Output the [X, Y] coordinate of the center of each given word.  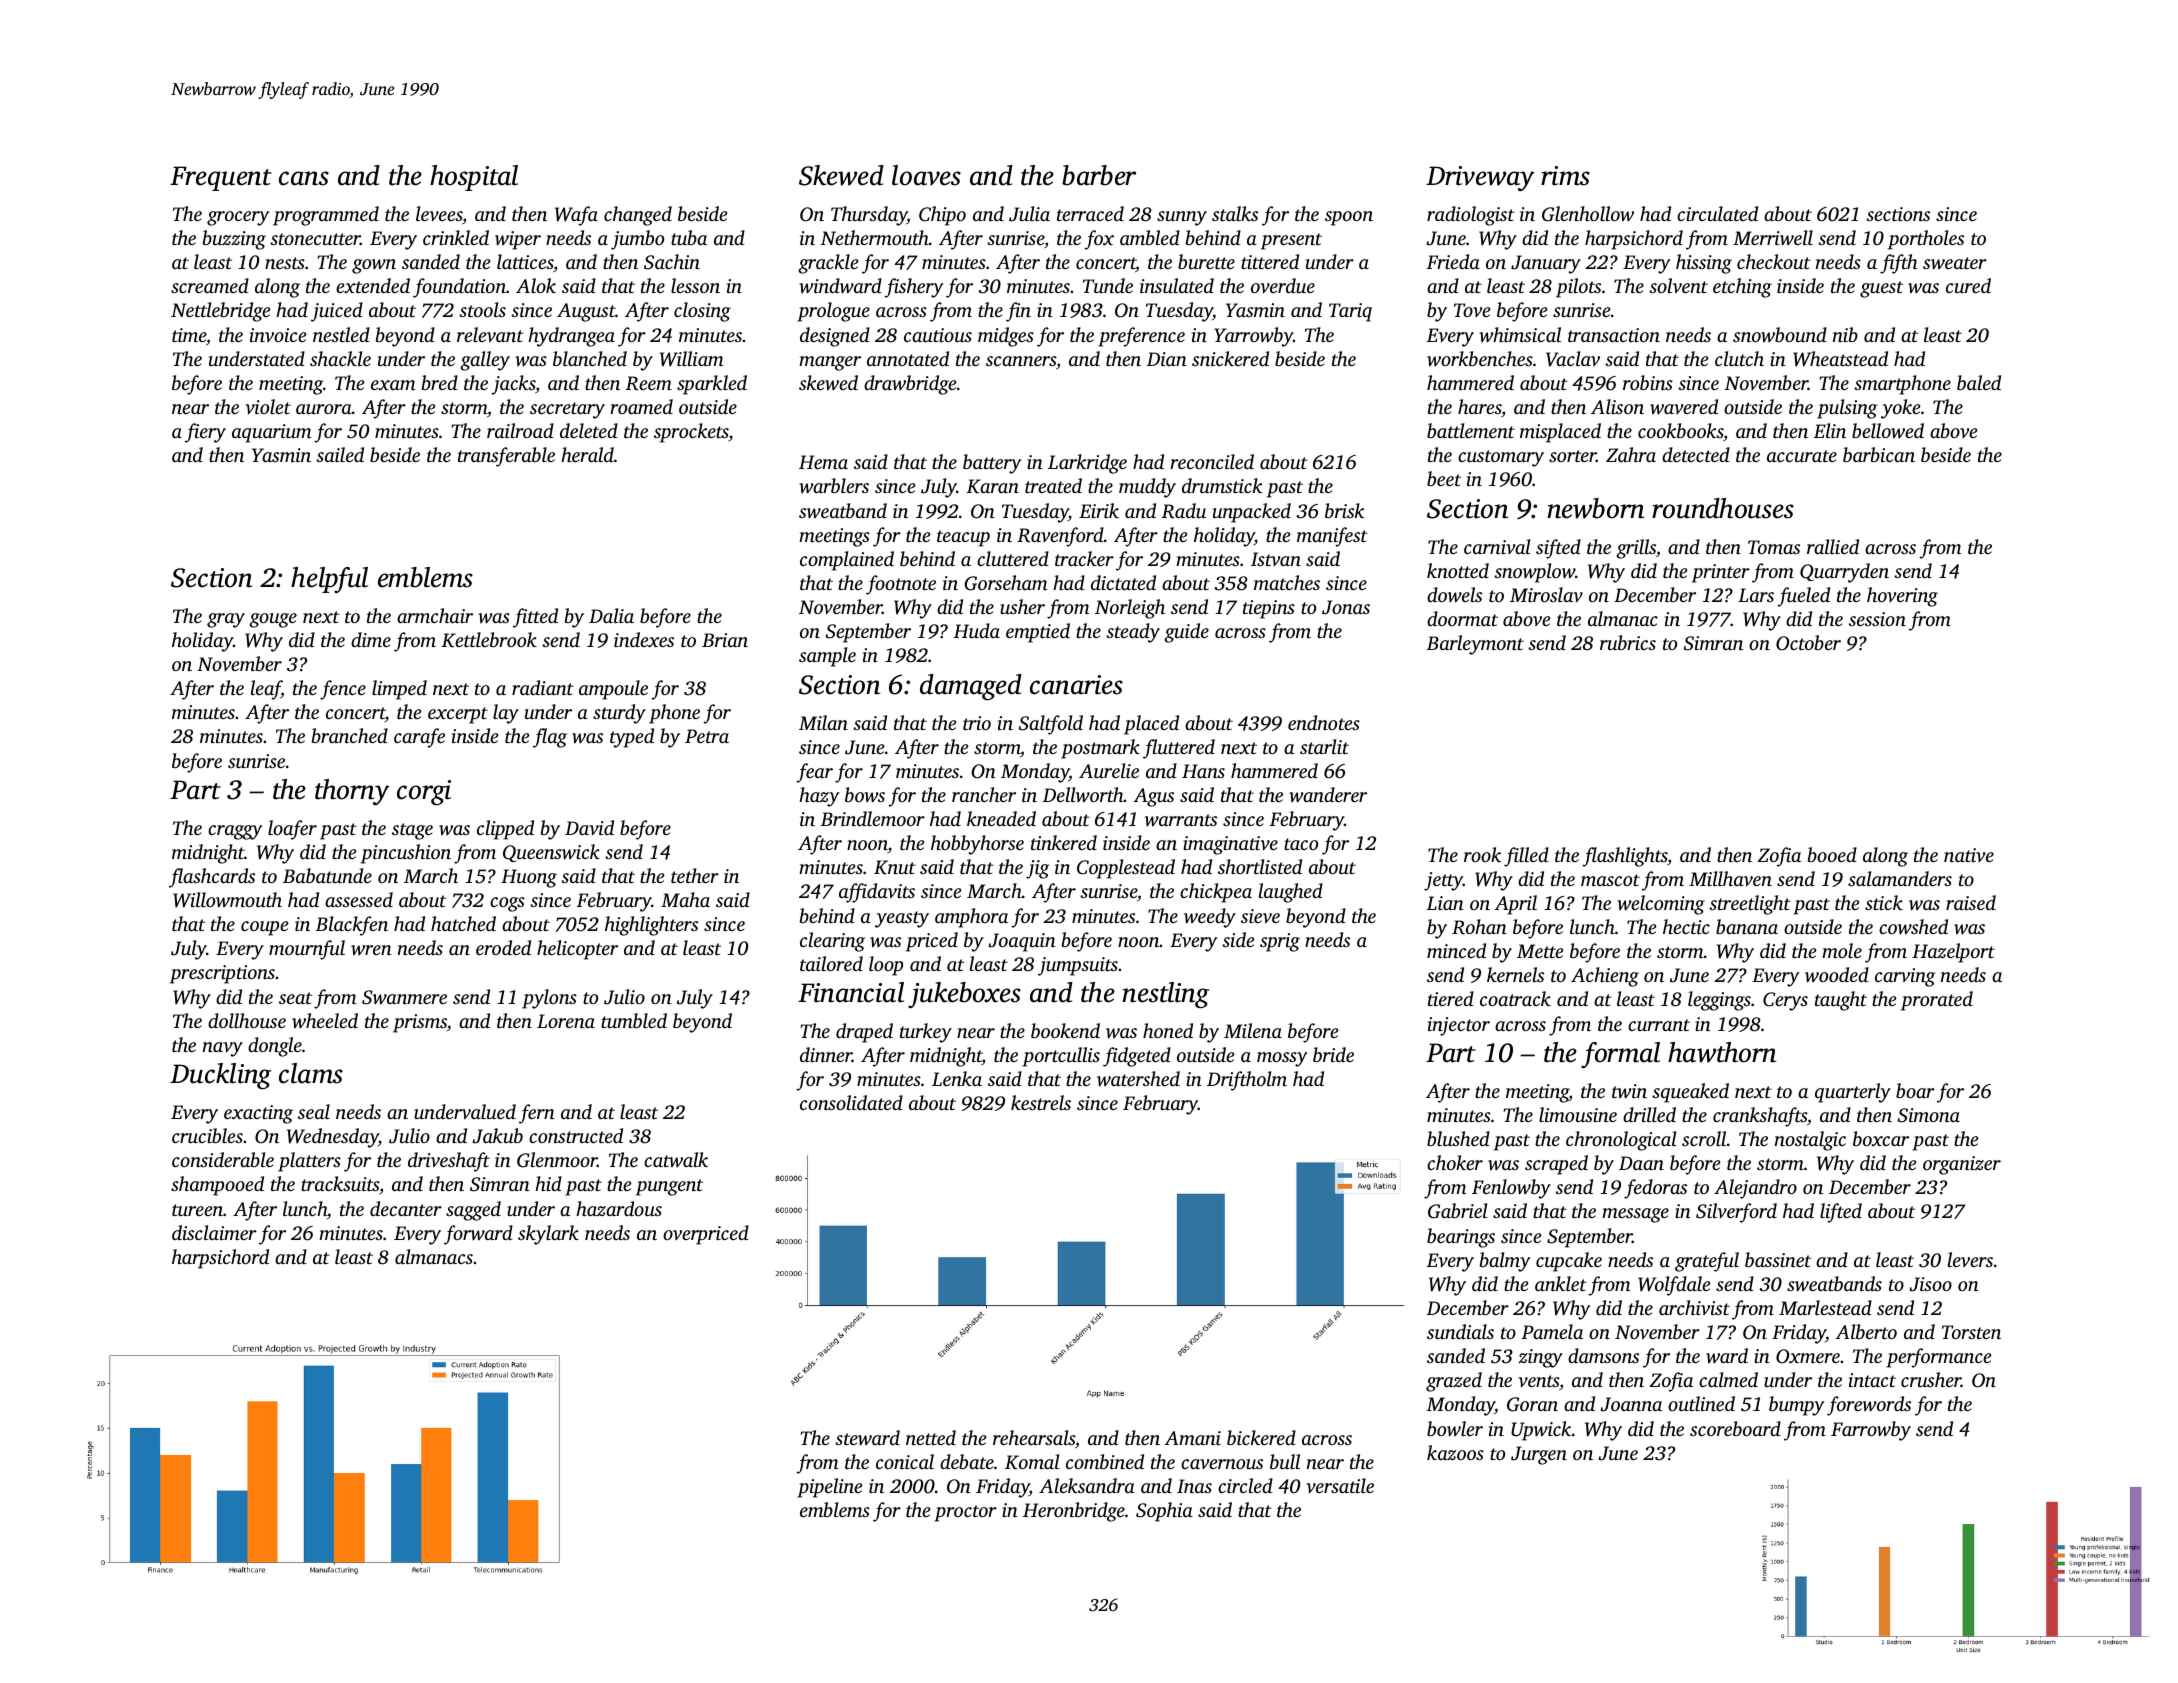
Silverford [1736, 1213]
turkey [926, 1033]
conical [905, 1461]
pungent [669, 1187]
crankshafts [1760, 1117]
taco [1301, 844]
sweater [1955, 263]
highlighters [651, 926]
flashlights [1624, 857]
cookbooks [1680, 430]
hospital [474, 178]
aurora [324, 409]
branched [350, 735]
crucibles [207, 1135]
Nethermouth [875, 237]
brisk [1345, 510]
